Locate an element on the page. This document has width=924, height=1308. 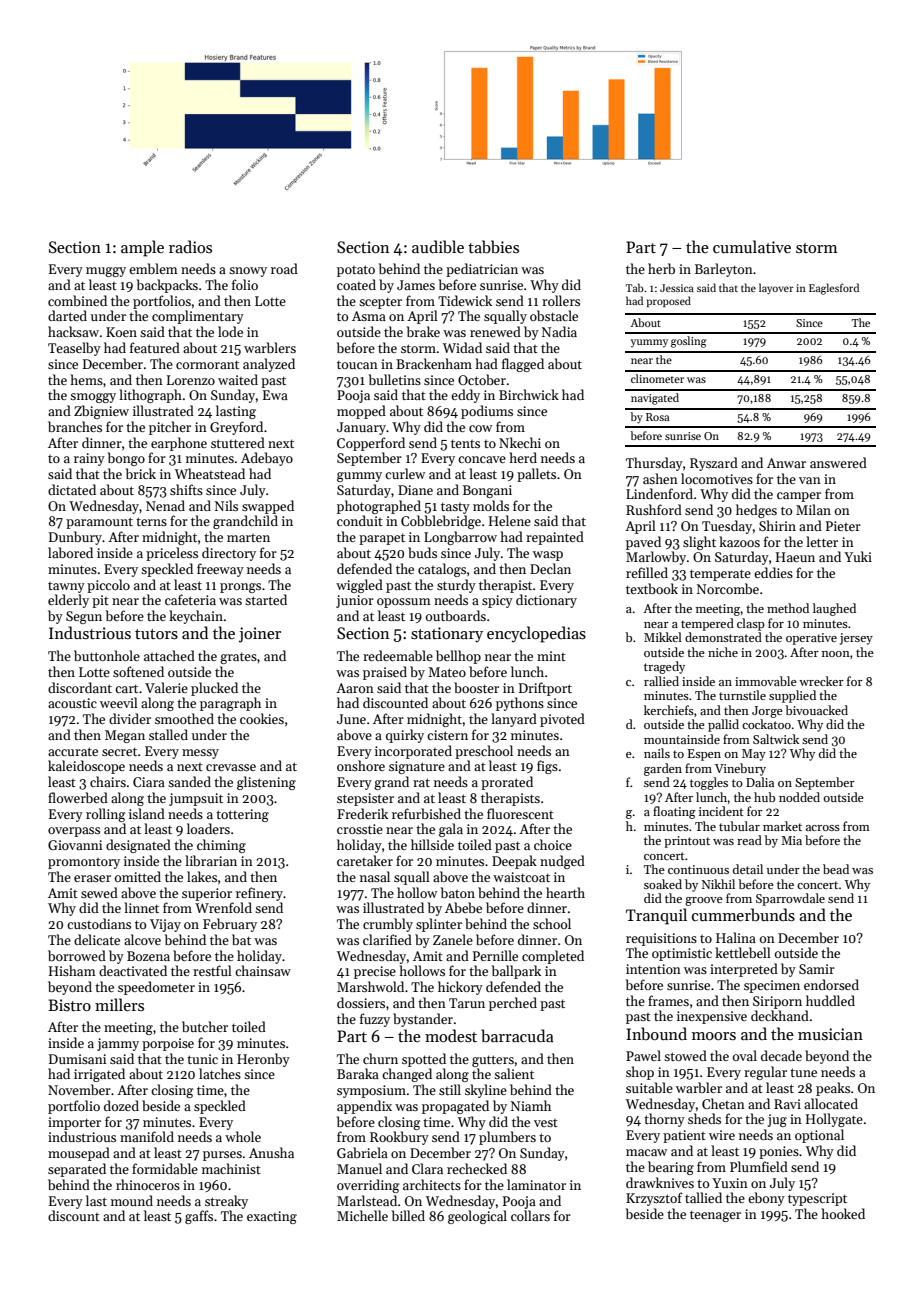
laminator is located at coordinates (536, 1184).
